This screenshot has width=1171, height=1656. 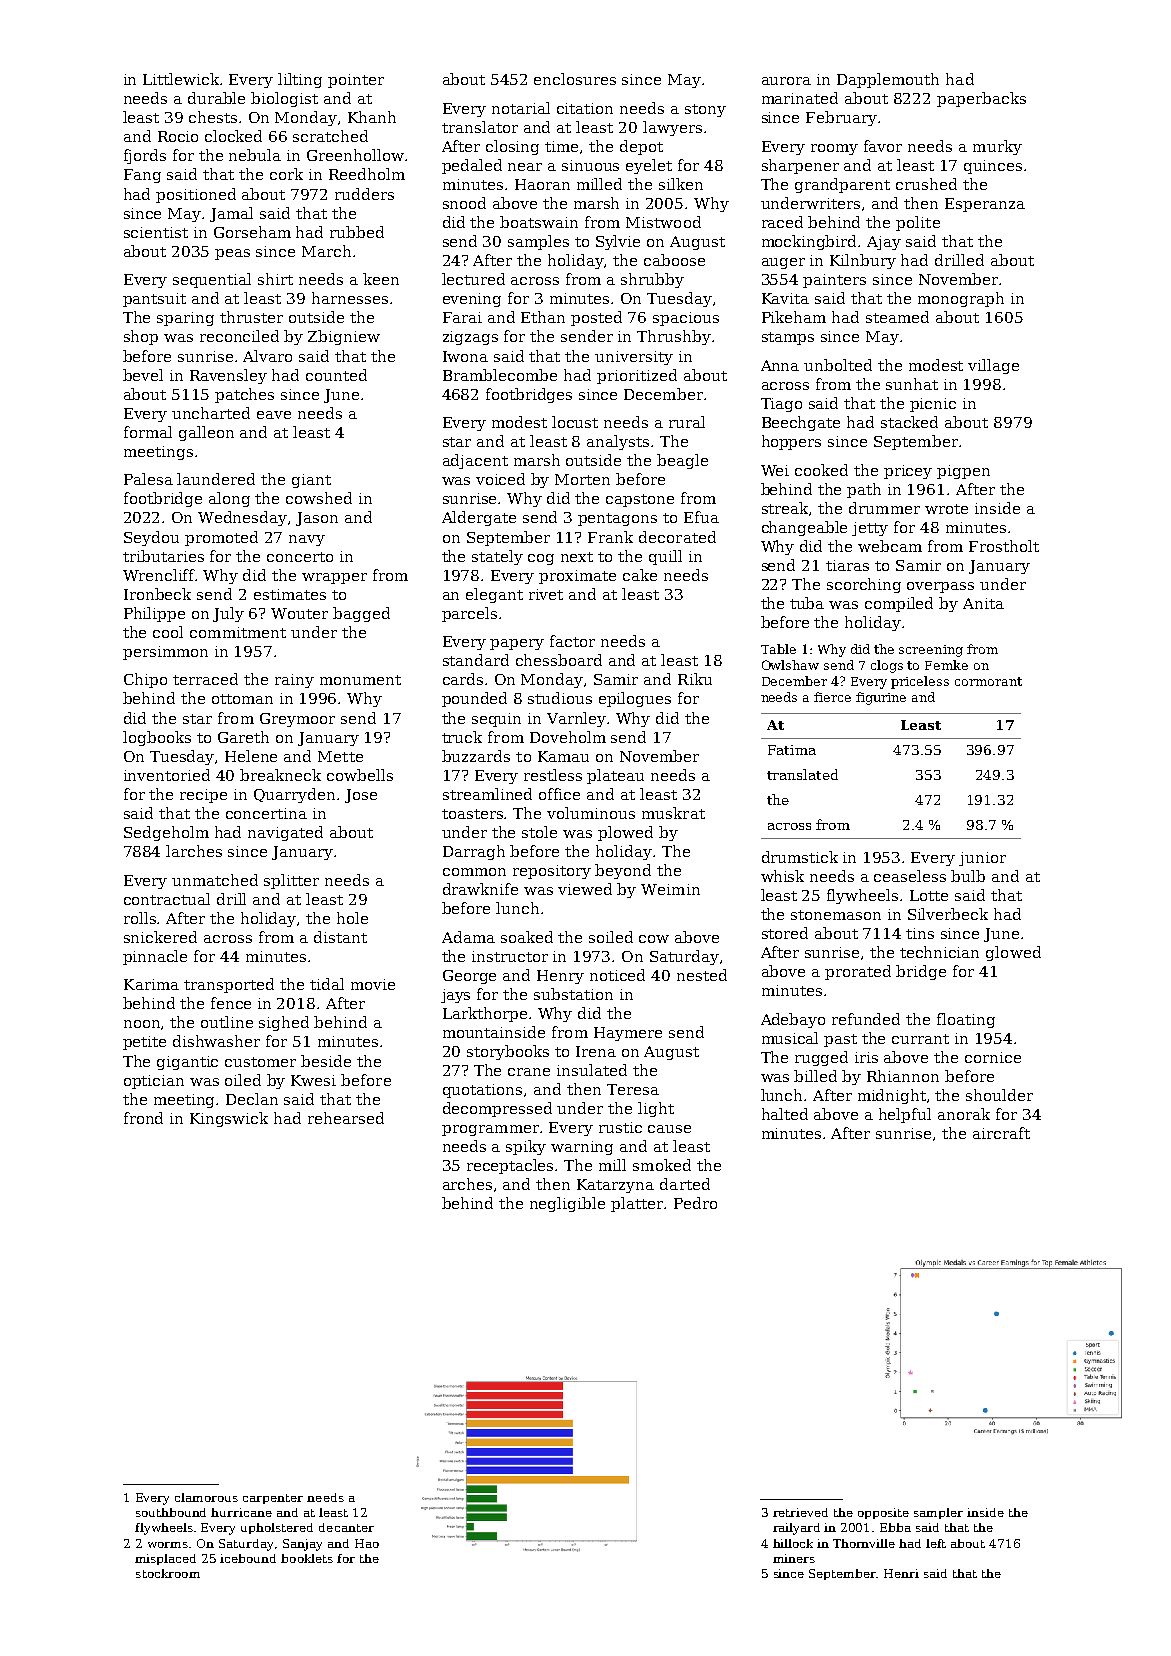 I want to click on Kingswick, so click(x=229, y=1119).
